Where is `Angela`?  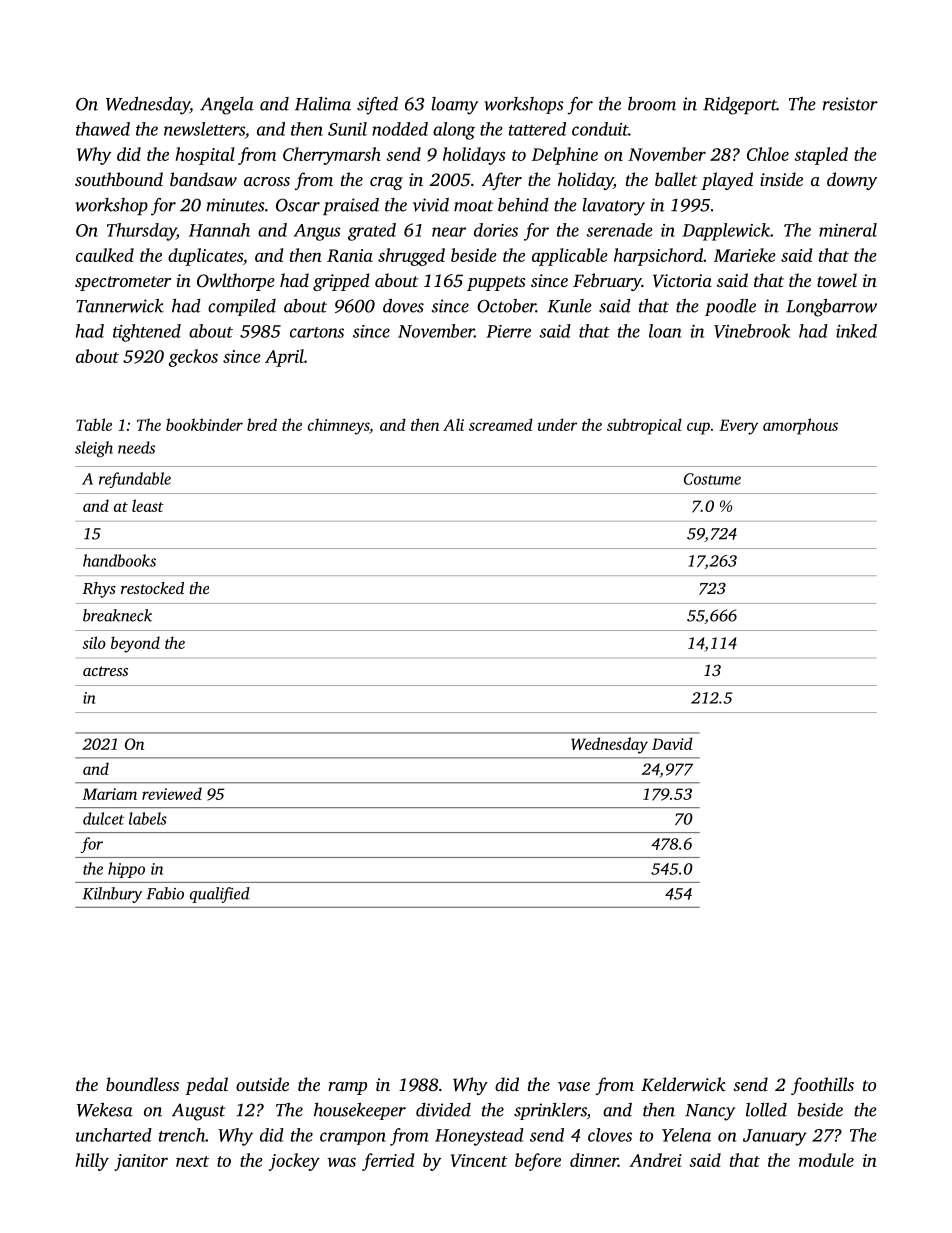
Angela is located at coordinates (227, 106).
